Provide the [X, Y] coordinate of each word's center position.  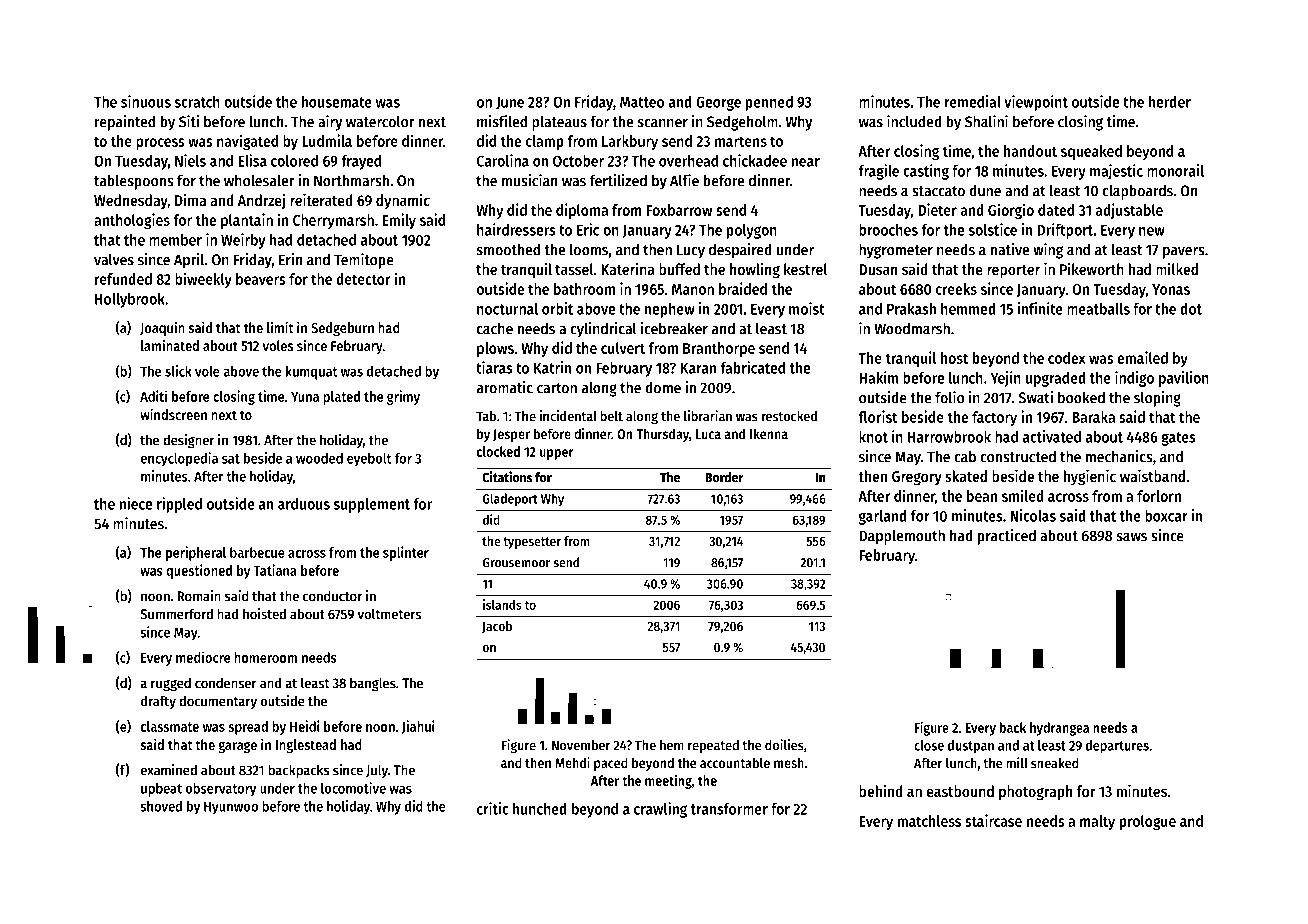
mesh [789, 762]
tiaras [494, 367]
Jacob [497, 627]
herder [1170, 102]
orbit [557, 308]
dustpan [971, 747]
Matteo [642, 102]
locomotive [353, 788]
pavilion [1184, 379]
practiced [1007, 537]
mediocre [203, 657]
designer [188, 441]
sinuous [146, 101]
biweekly [203, 280]
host [954, 358]
